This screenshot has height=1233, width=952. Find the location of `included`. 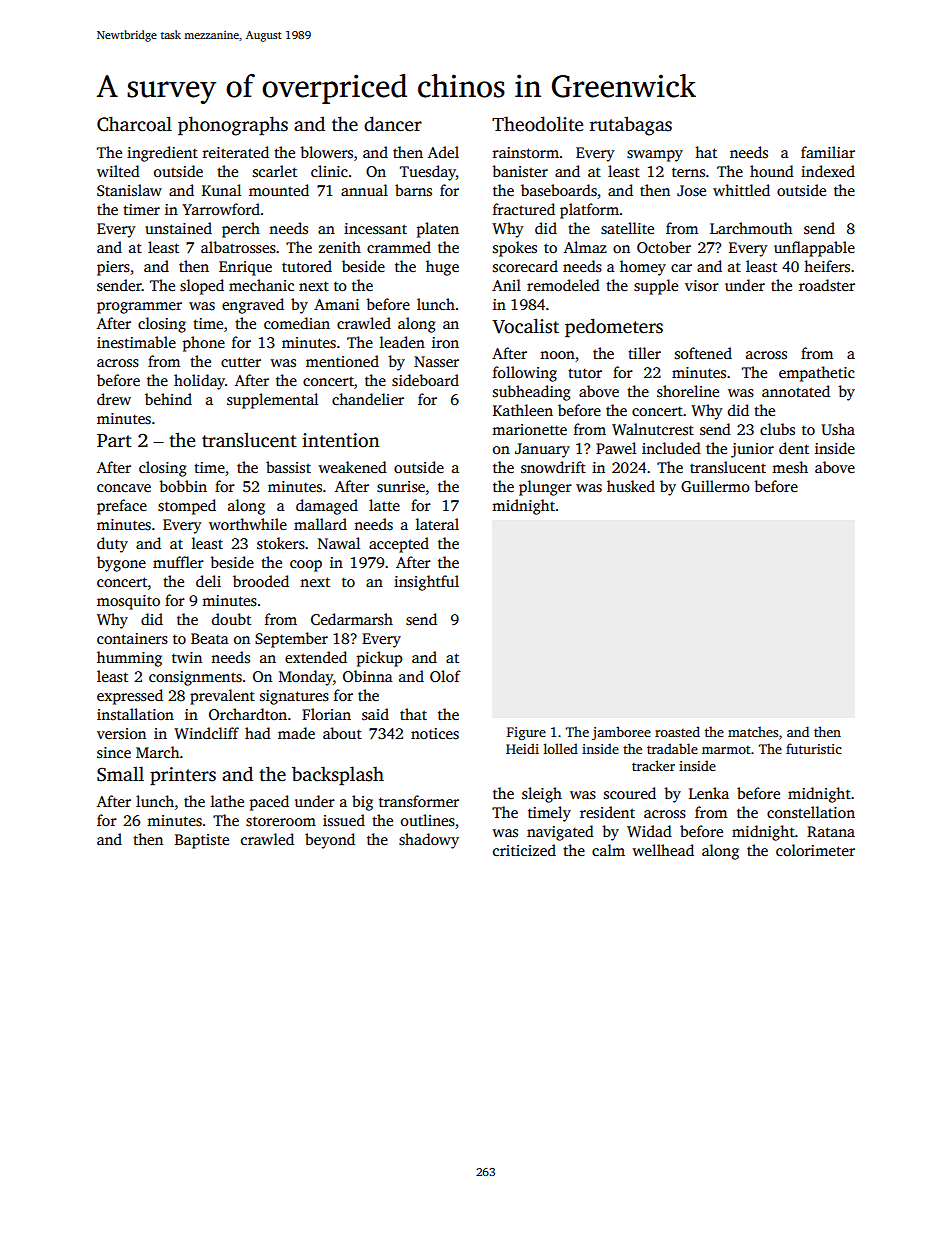

included is located at coordinates (671, 448).
